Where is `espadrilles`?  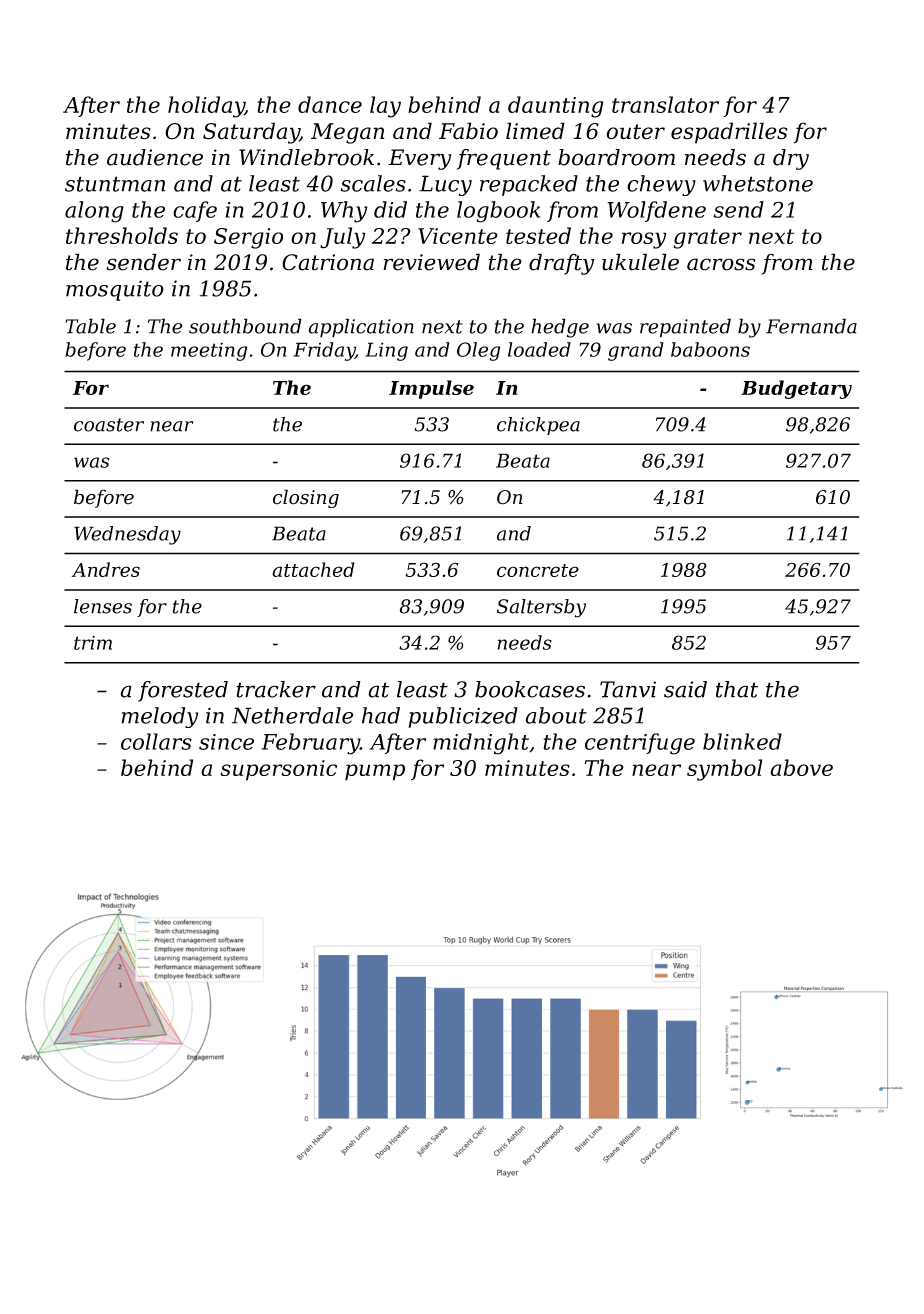 espadrilles is located at coordinates (729, 133).
